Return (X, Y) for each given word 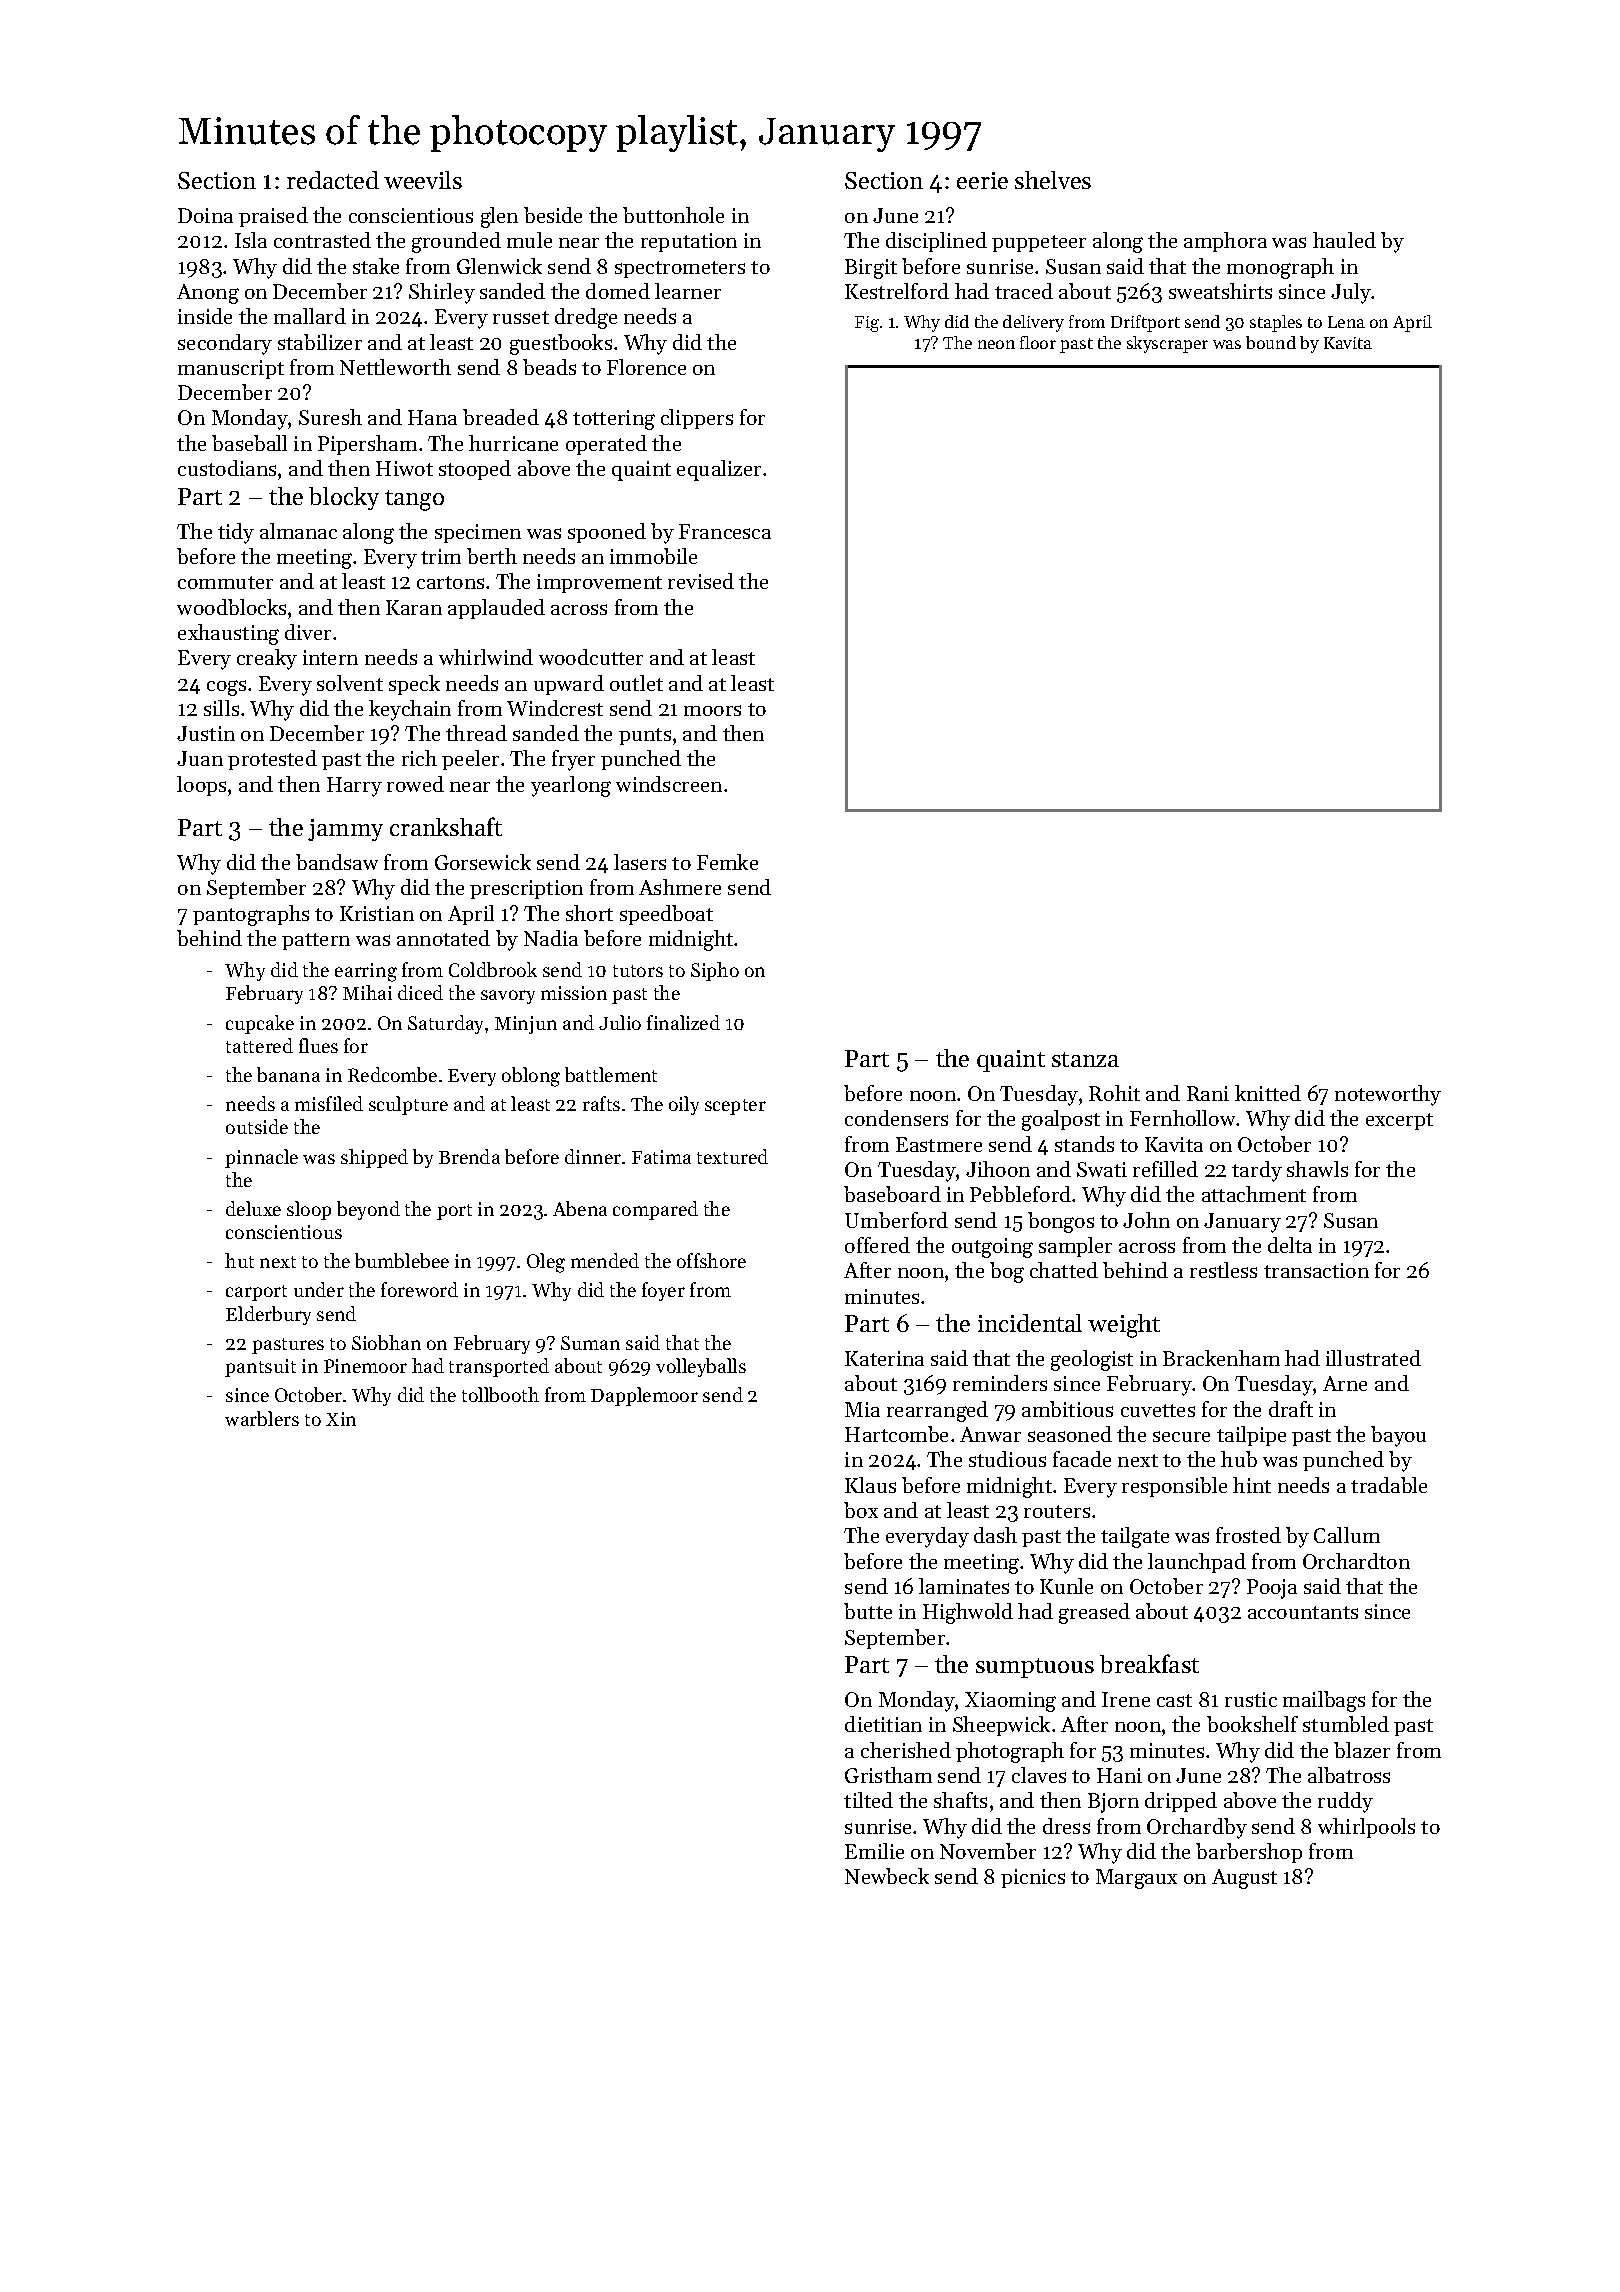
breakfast (1149, 1663)
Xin (341, 1419)
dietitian (883, 1724)
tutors (638, 971)
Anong (208, 294)
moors (712, 710)
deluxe (253, 1208)
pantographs (251, 915)
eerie (982, 180)
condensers (896, 1118)
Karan (414, 607)
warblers (262, 1418)
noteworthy (1388, 1095)
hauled (1344, 240)
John (1146, 1220)
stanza (1085, 1059)
